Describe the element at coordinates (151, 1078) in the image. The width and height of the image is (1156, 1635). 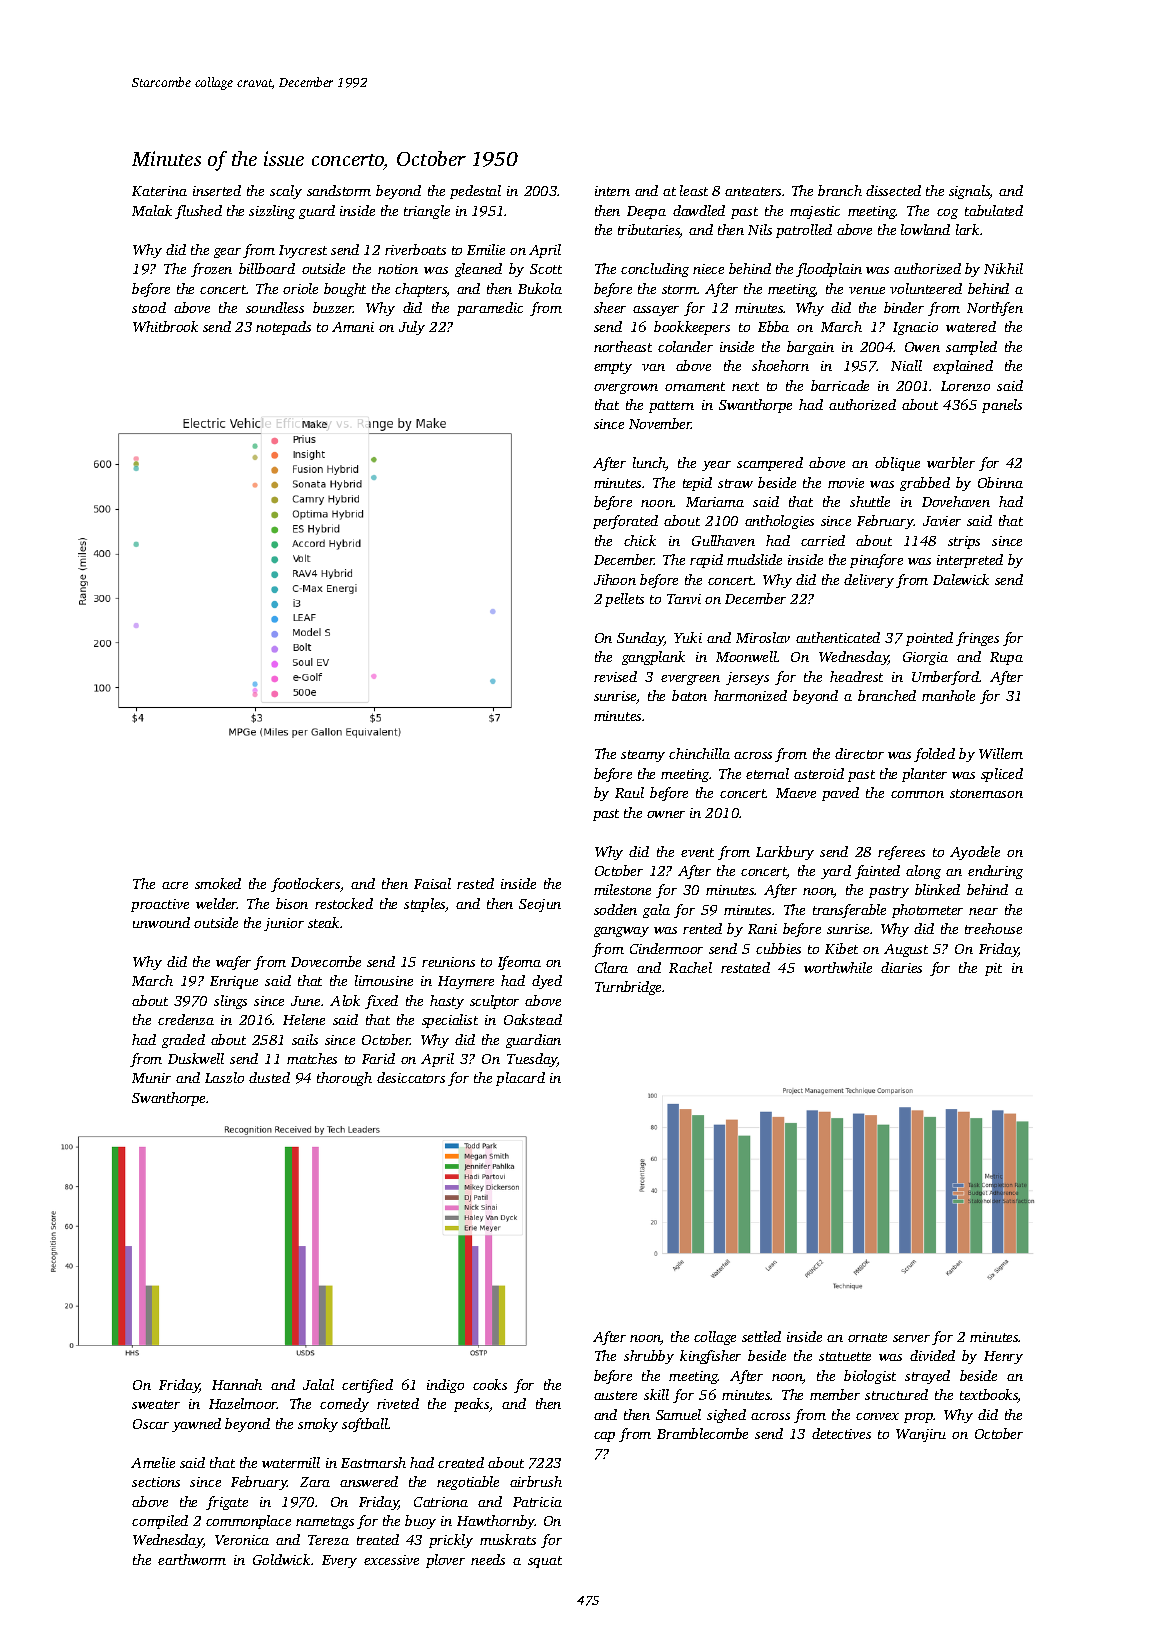
I see `Munir` at that location.
